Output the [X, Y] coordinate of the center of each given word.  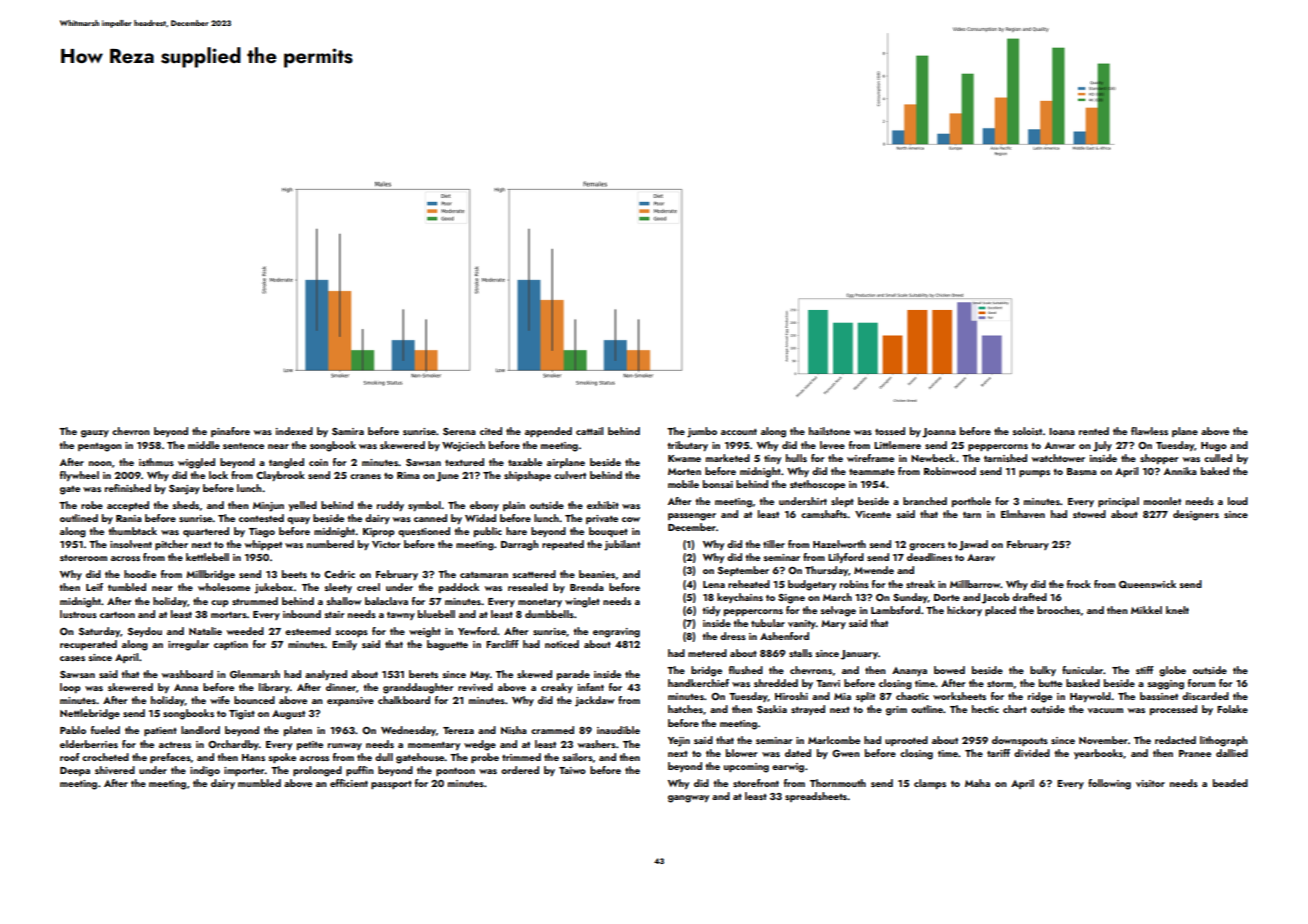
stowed [1089, 514]
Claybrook [280, 476]
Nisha [514, 730]
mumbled [259, 783]
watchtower [1058, 458]
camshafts [824, 514]
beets [294, 574]
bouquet [608, 532]
